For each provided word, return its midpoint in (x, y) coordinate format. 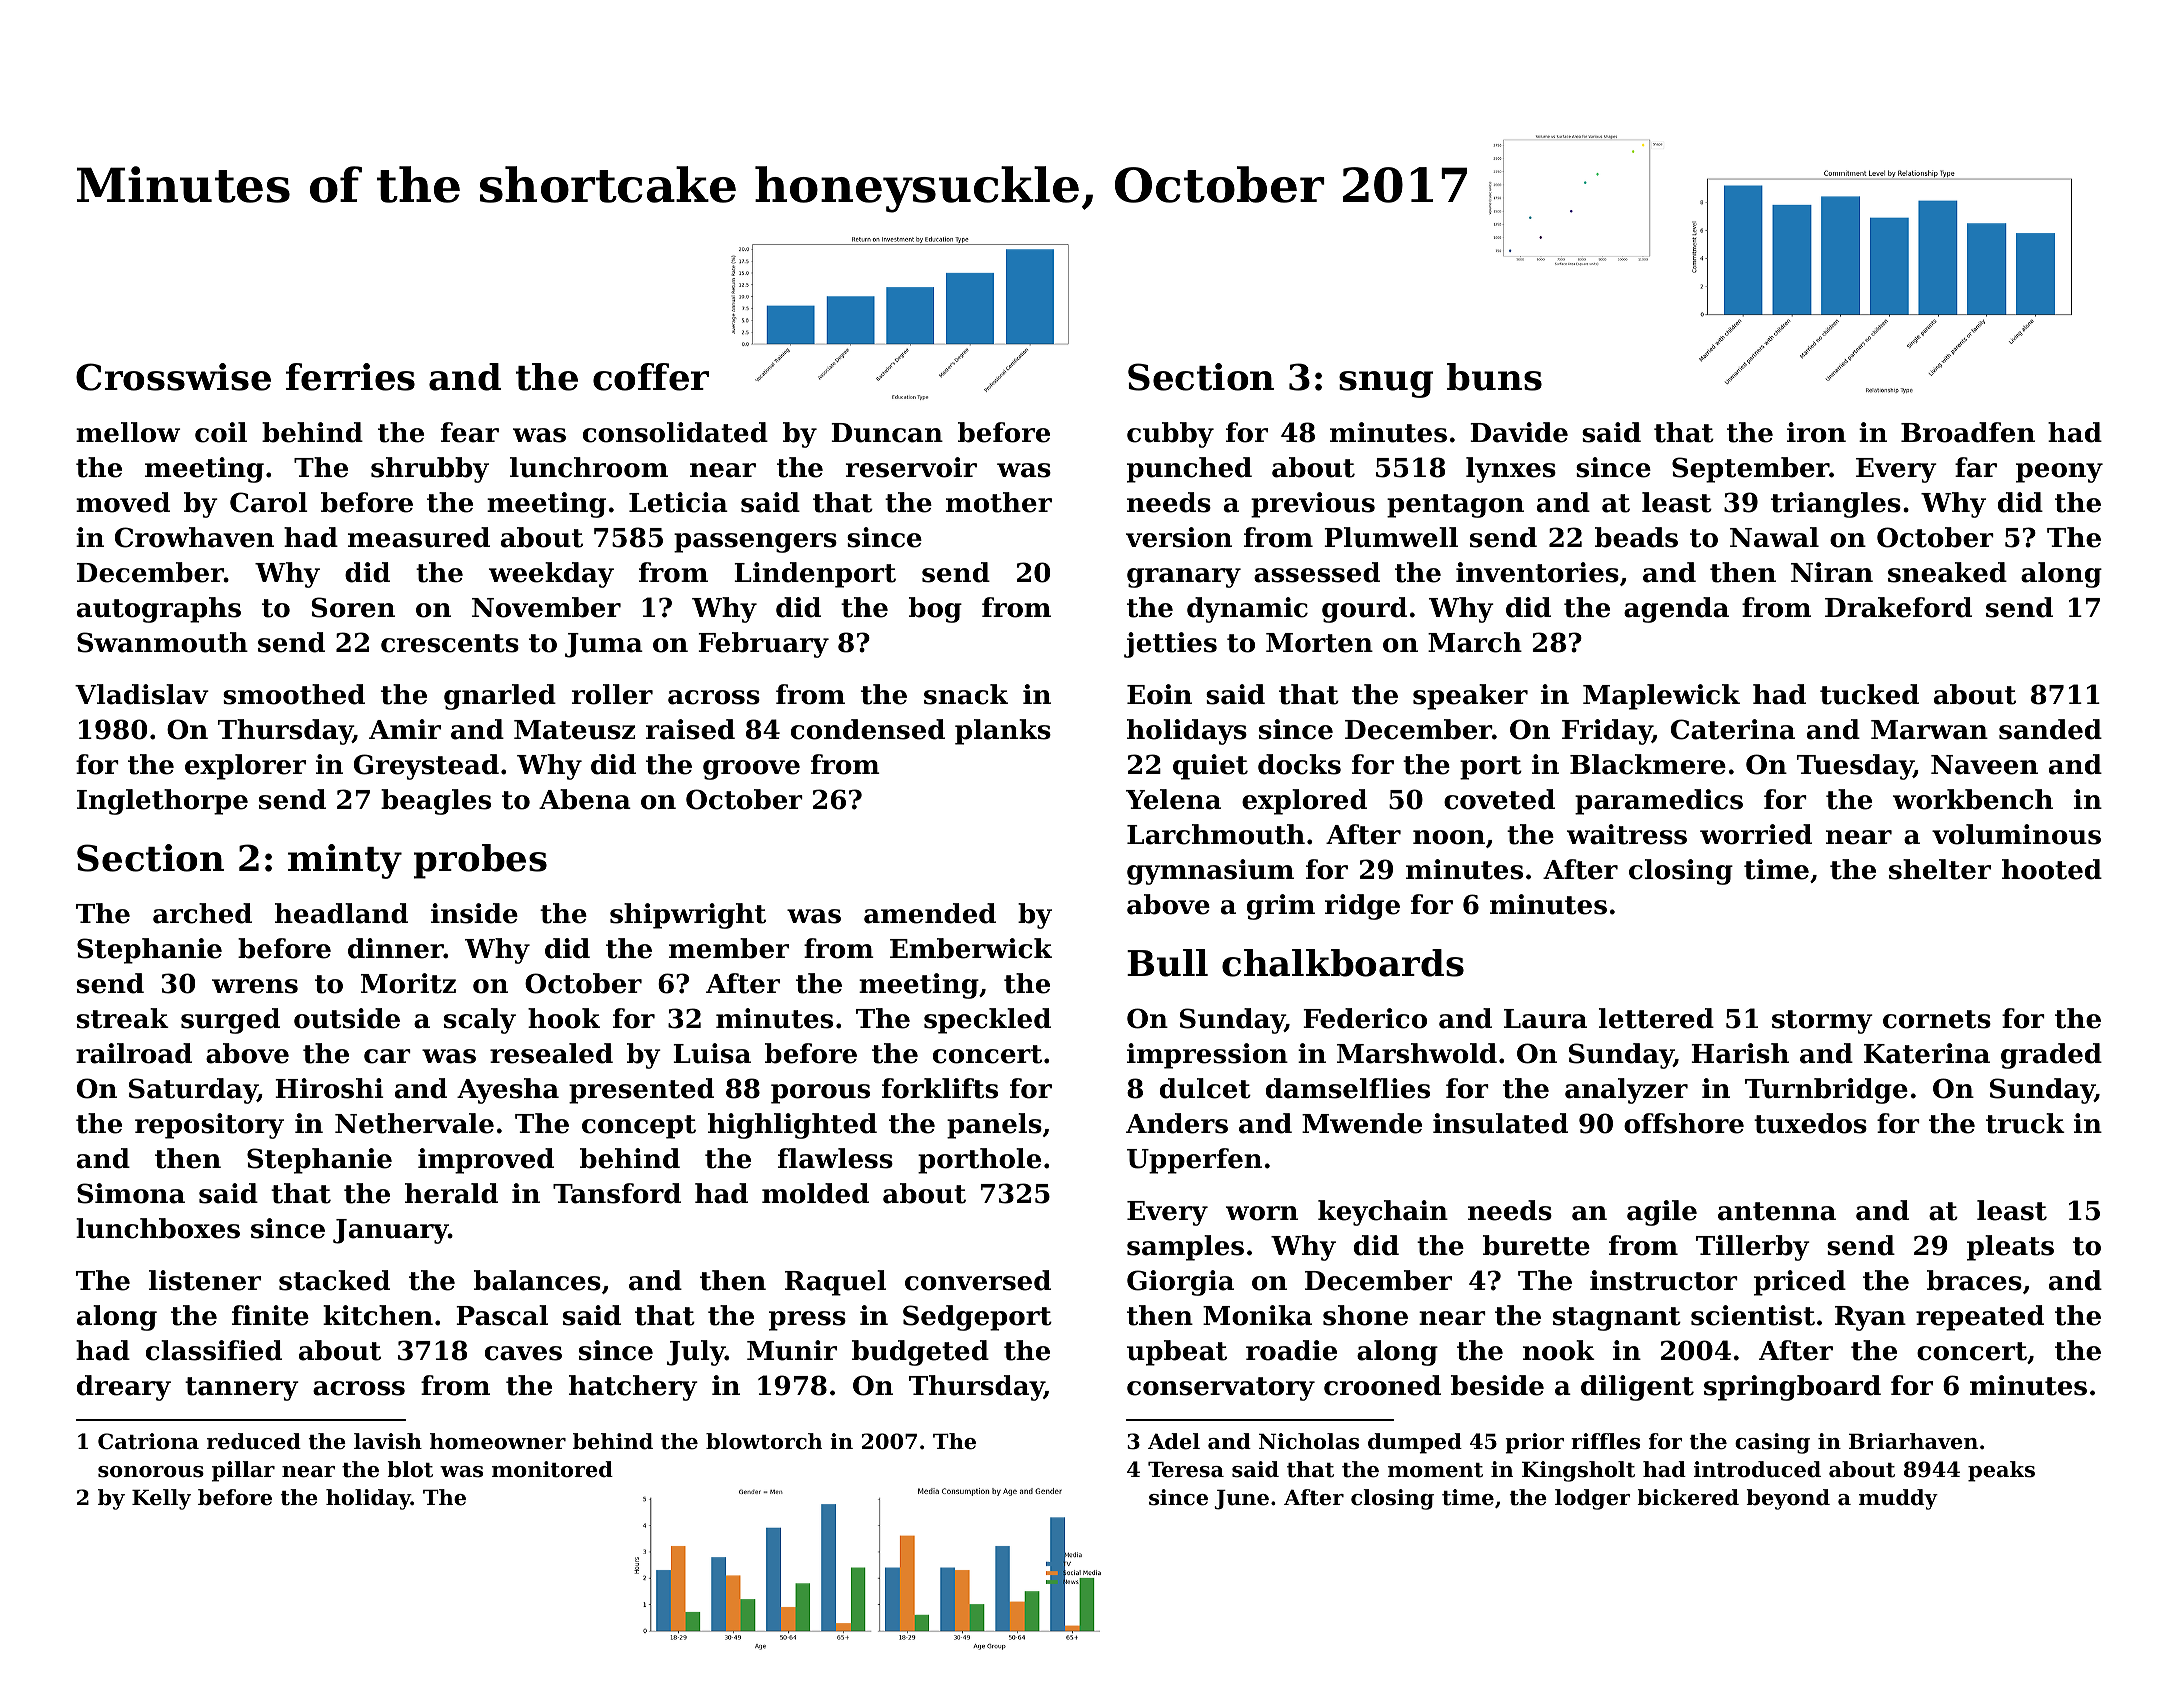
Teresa (1186, 1470)
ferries (350, 377)
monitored (552, 1469)
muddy (1898, 1499)
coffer (651, 377)
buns (1494, 377)
